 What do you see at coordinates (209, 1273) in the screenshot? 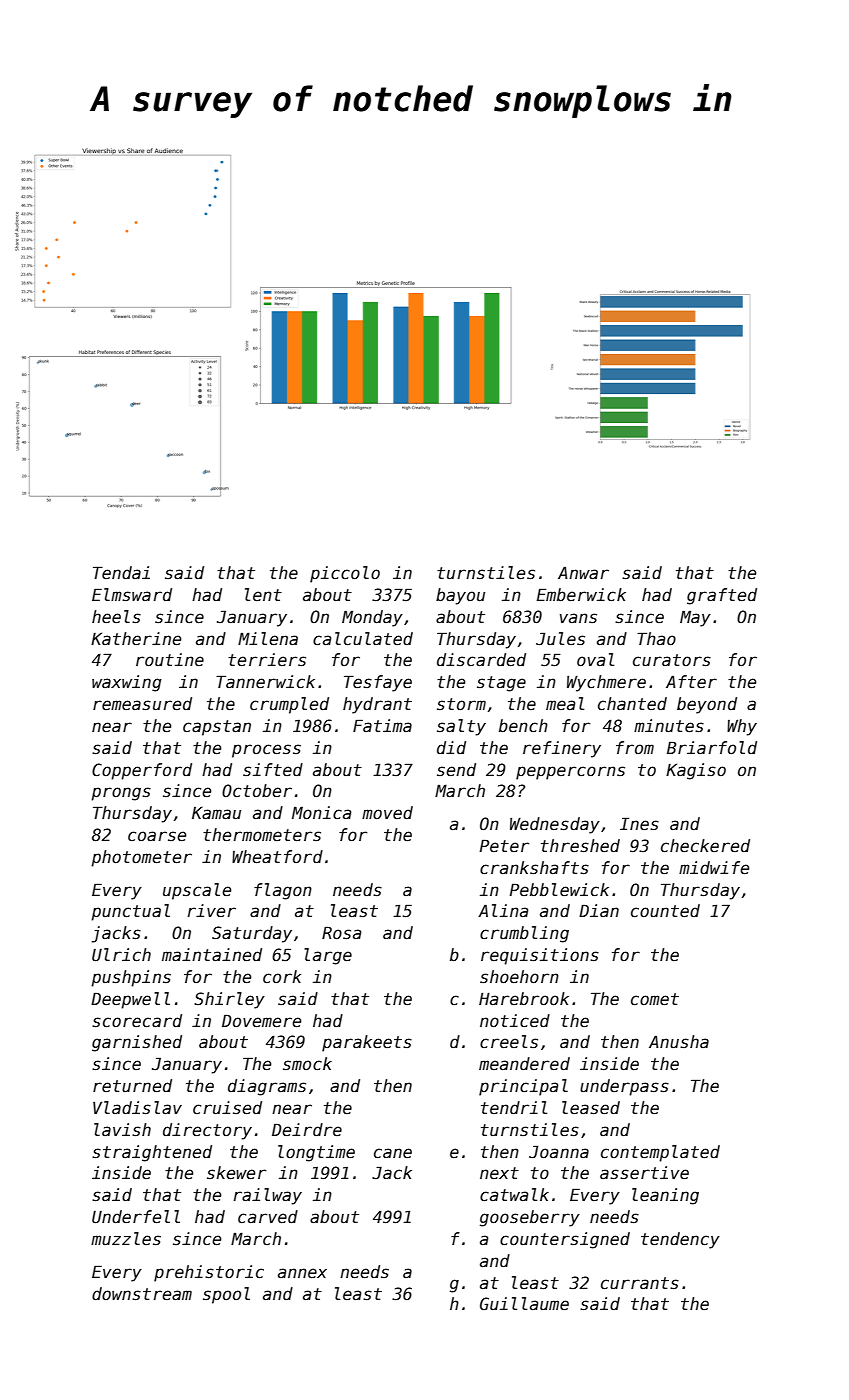
I see `prehistoric` at bounding box center [209, 1273].
